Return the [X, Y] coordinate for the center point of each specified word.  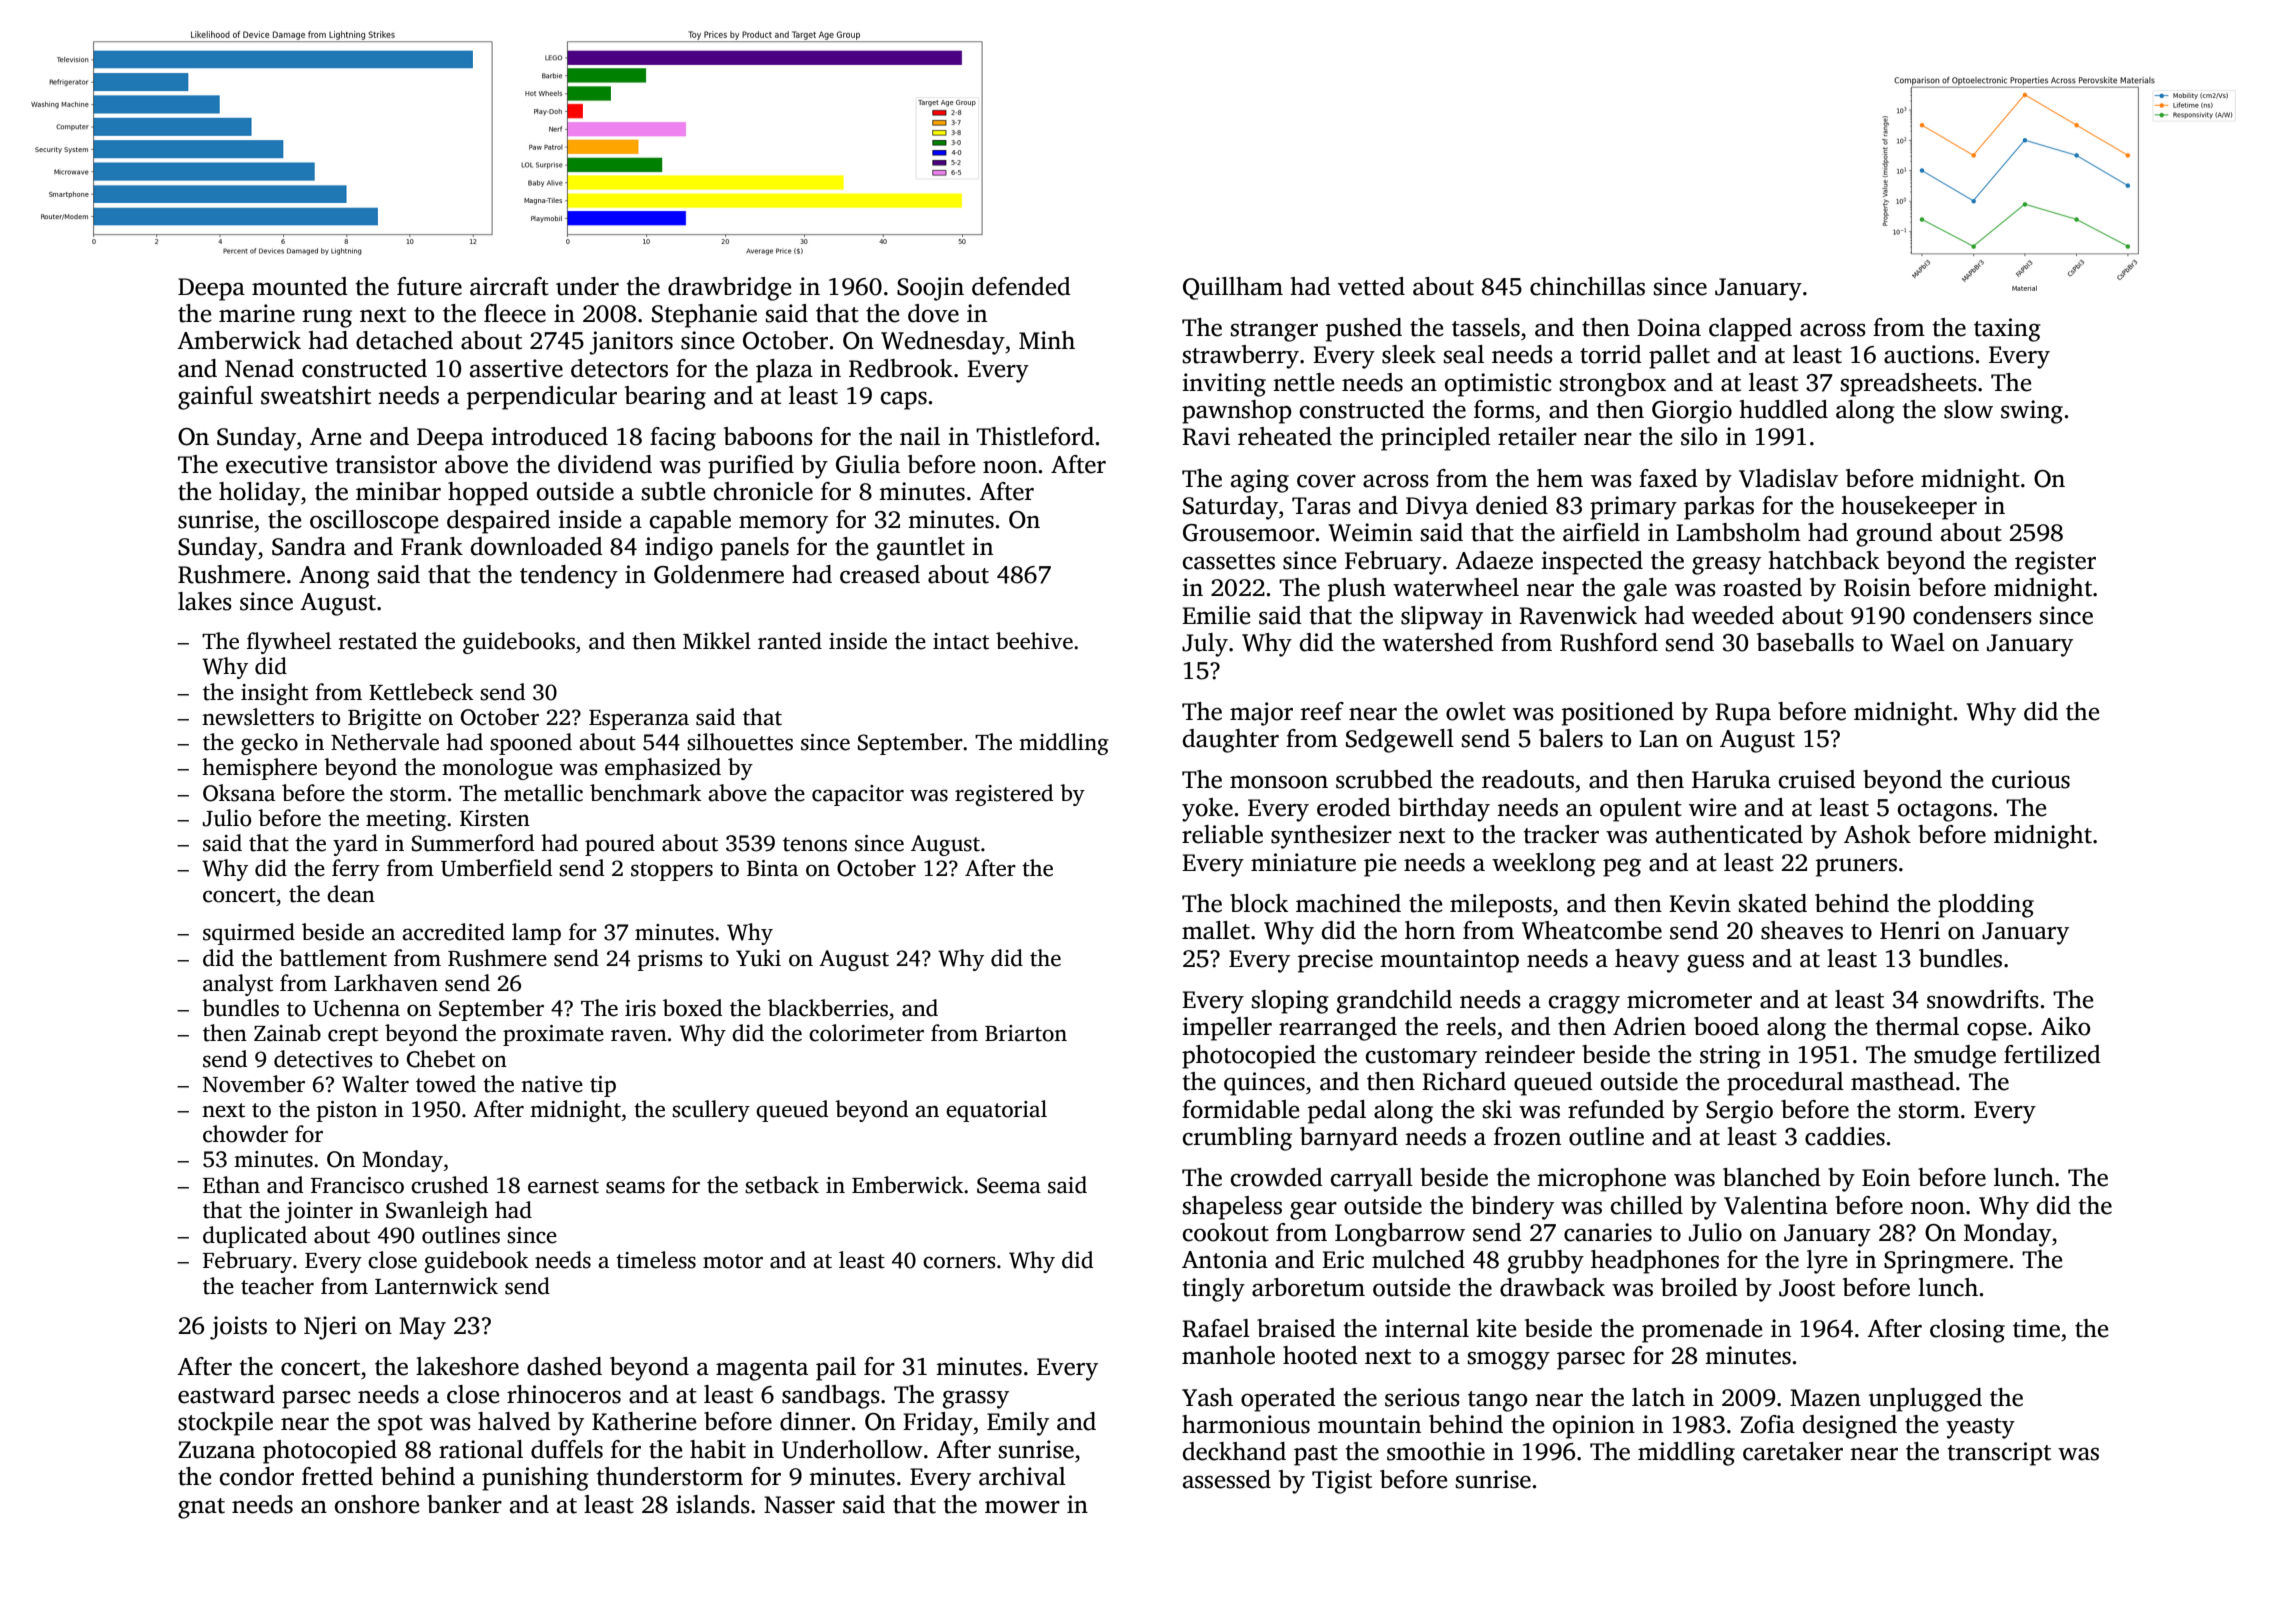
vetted [1371, 286]
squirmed [249, 934]
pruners [1856, 867]
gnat [201, 1508]
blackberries [828, 1008]
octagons [1945, 811]
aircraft [509, 286]
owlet [1476, 711]
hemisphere [259, 769]
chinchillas [1587, 286]
